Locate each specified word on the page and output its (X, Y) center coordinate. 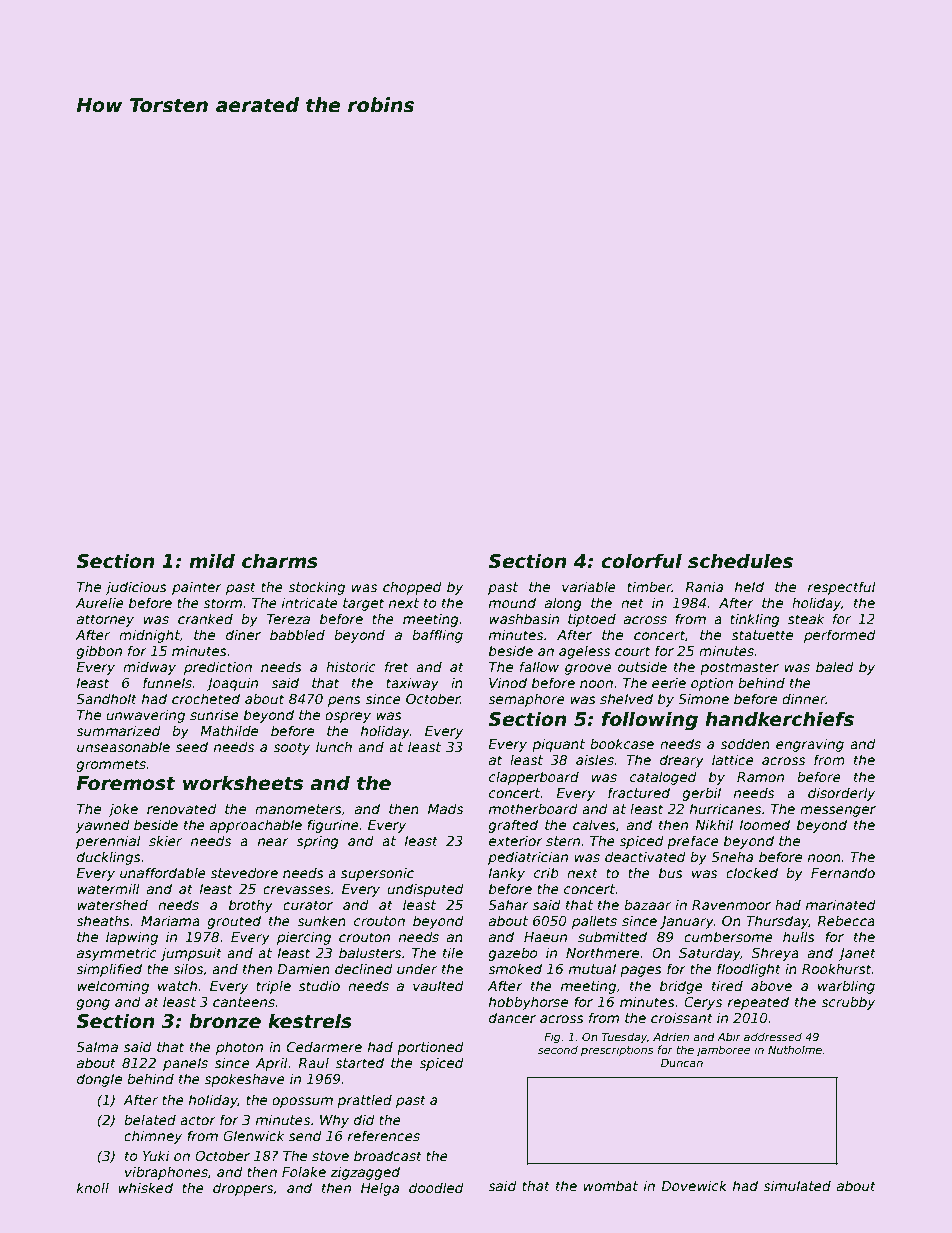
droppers (243, 1189)
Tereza (288, 619)
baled (835, 666)
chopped (412, 588)
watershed (112, 904)
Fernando (843, 872)
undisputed (425, 890)
